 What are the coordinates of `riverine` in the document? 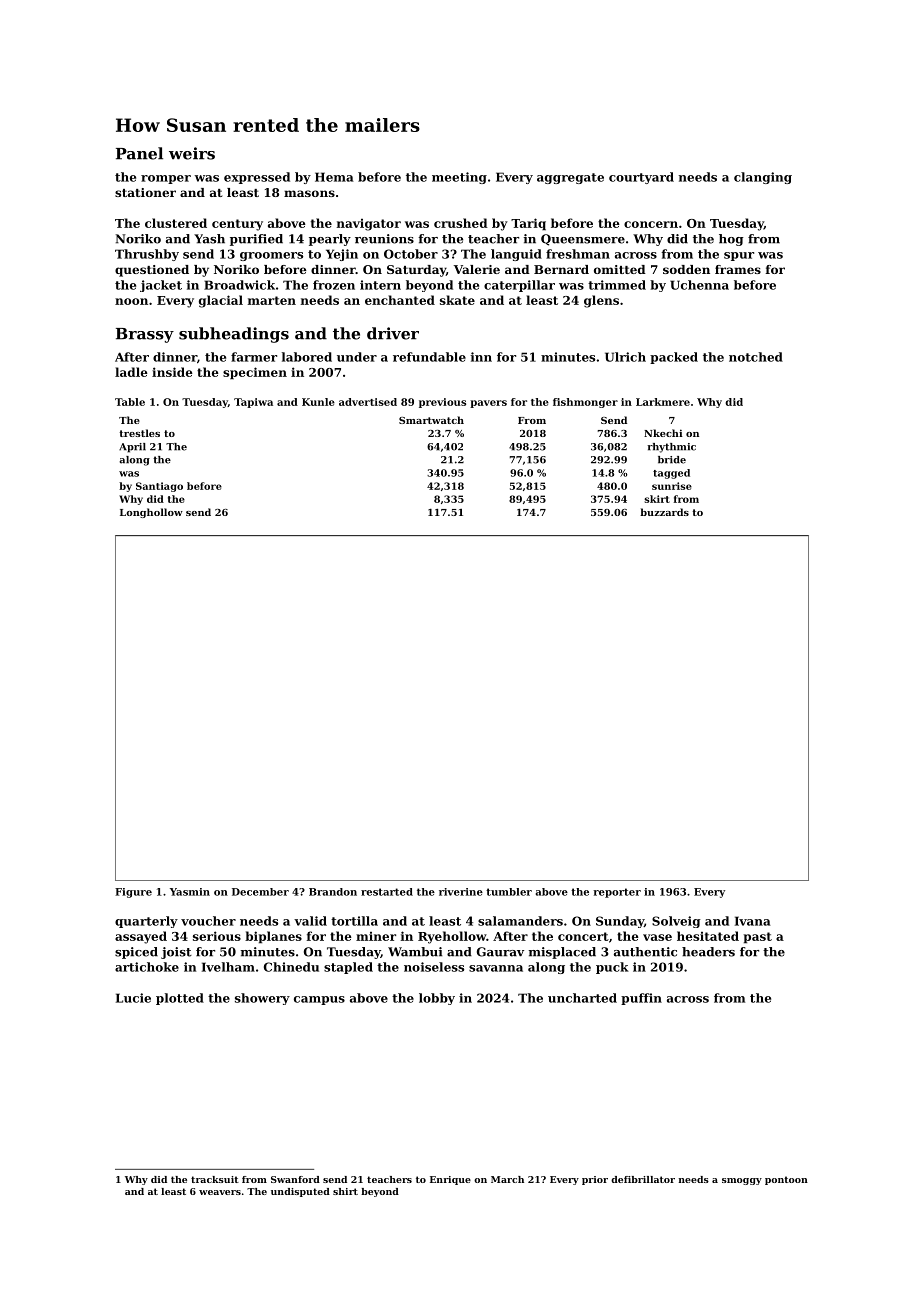 It's located at (461, 892).
